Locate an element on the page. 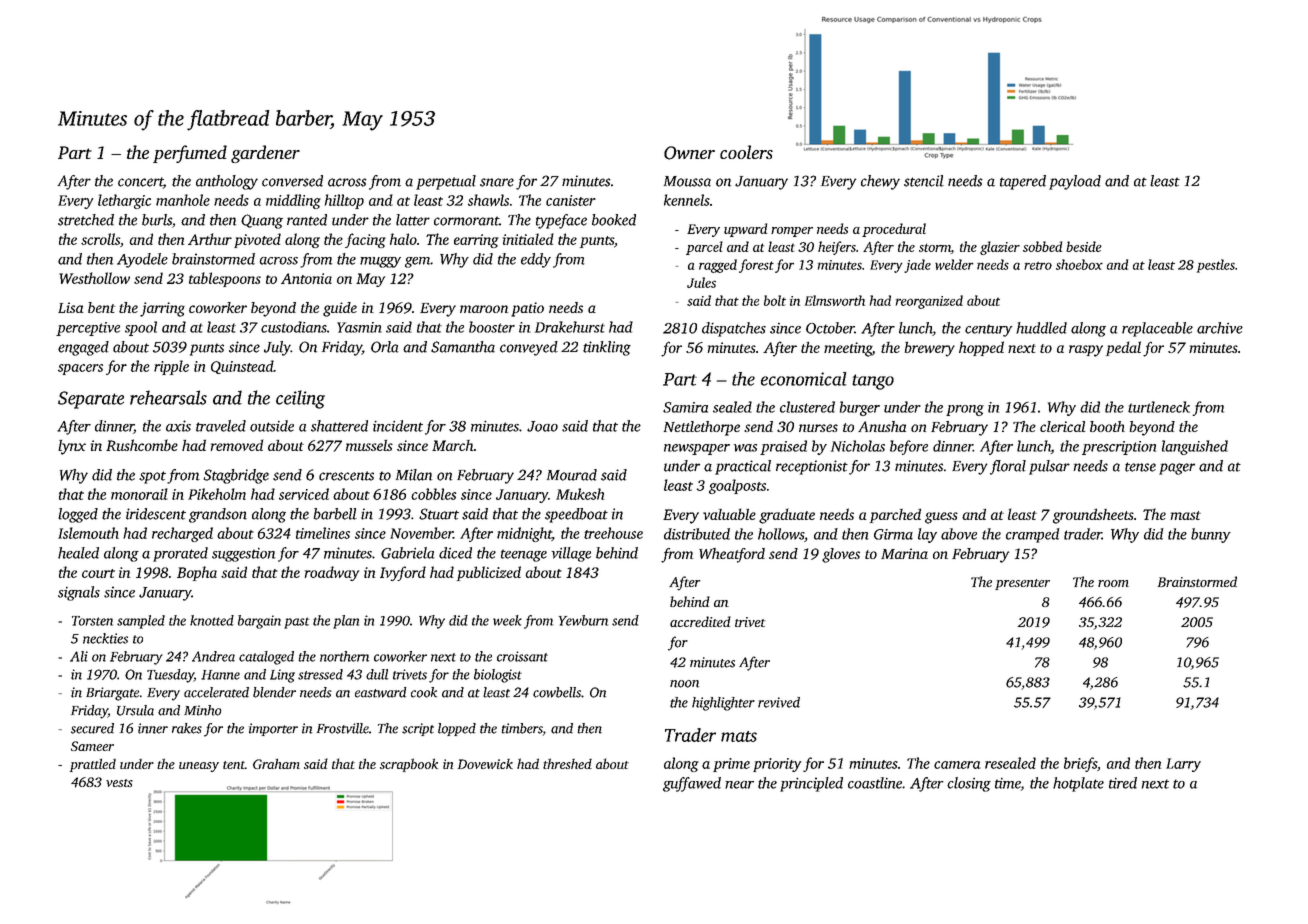  Mourad is located at coordinates (572, 475).
